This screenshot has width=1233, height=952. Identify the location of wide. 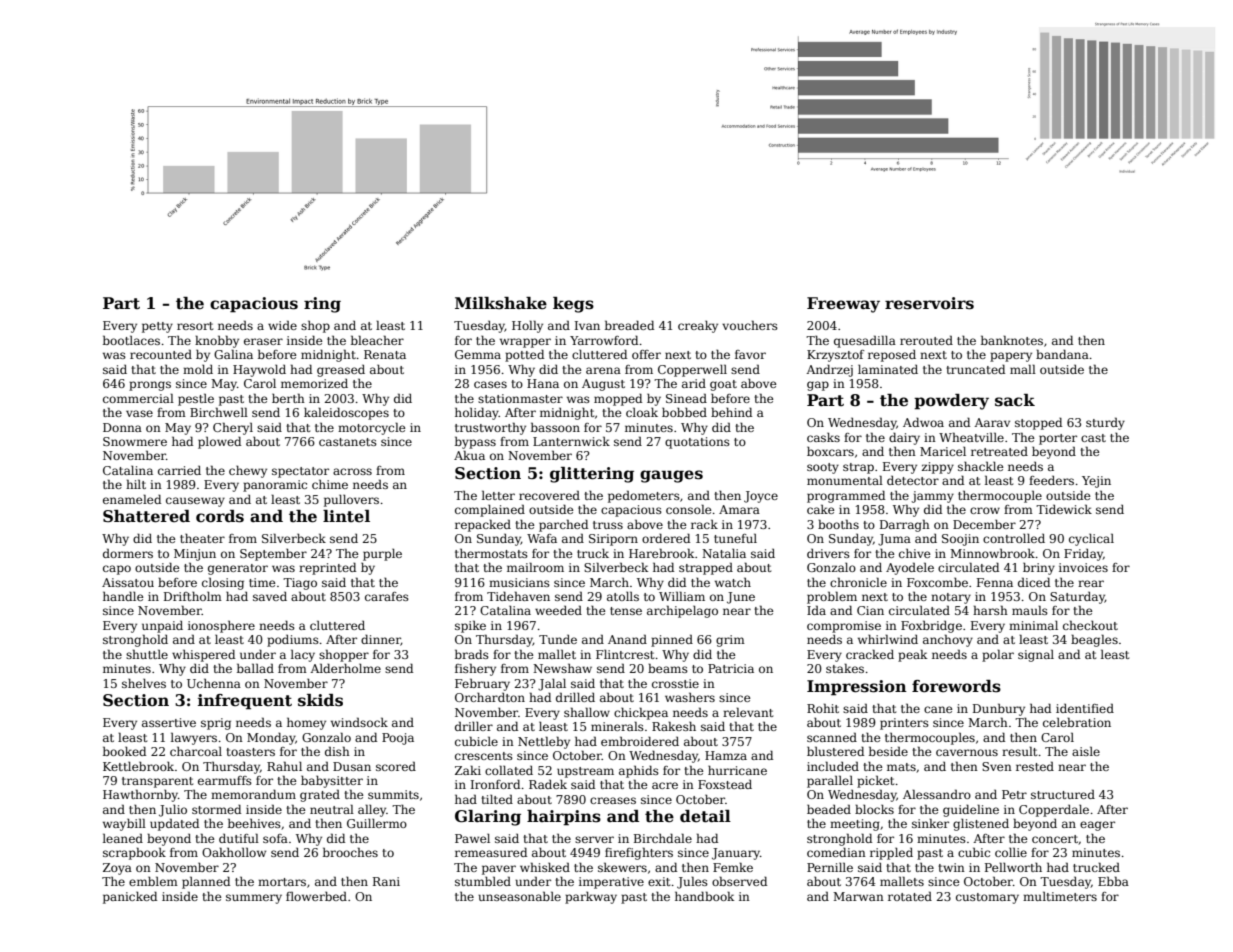
(282, 325).
